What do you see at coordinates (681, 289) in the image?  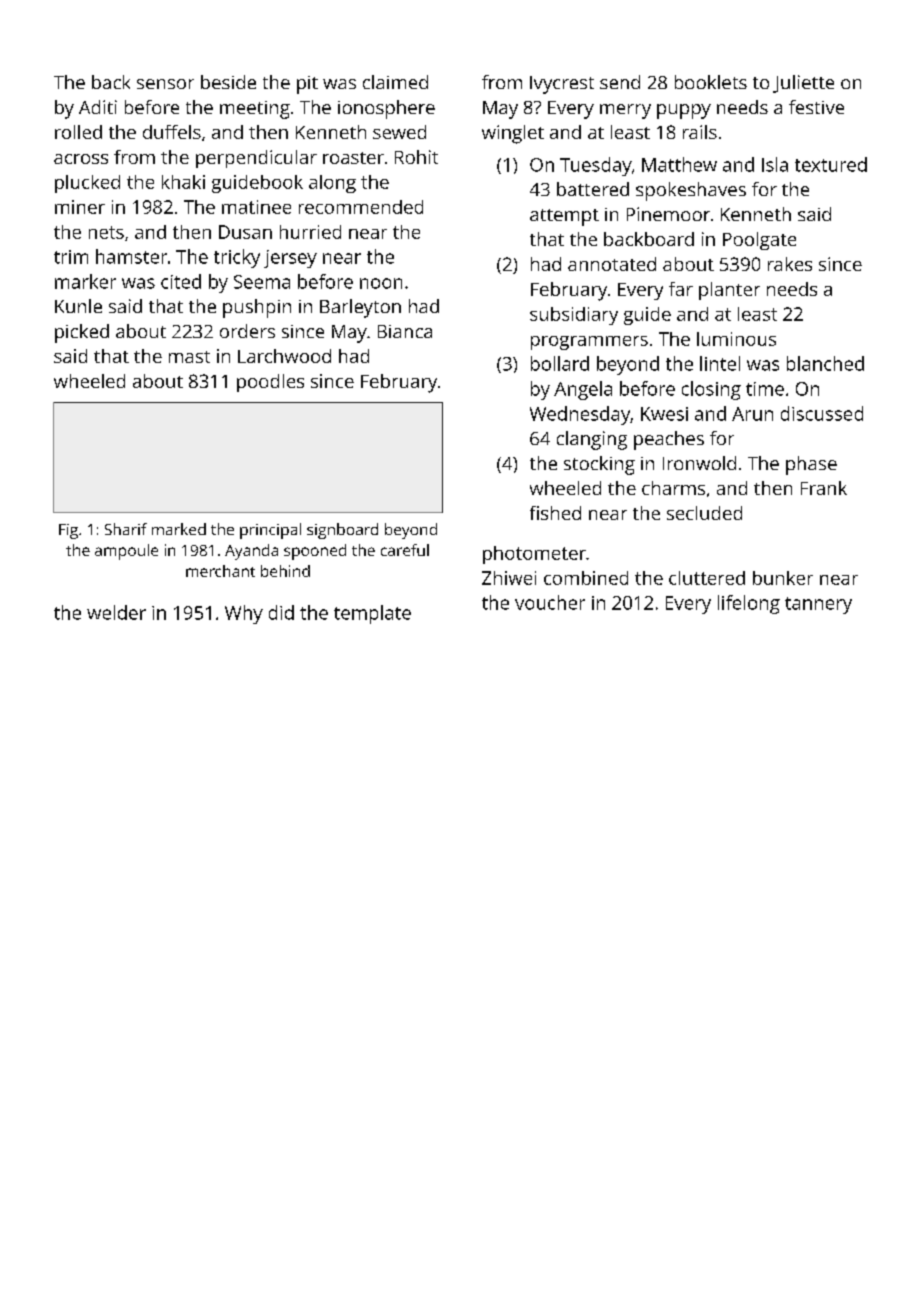 I see `far` at bounding box center [681, 289].
